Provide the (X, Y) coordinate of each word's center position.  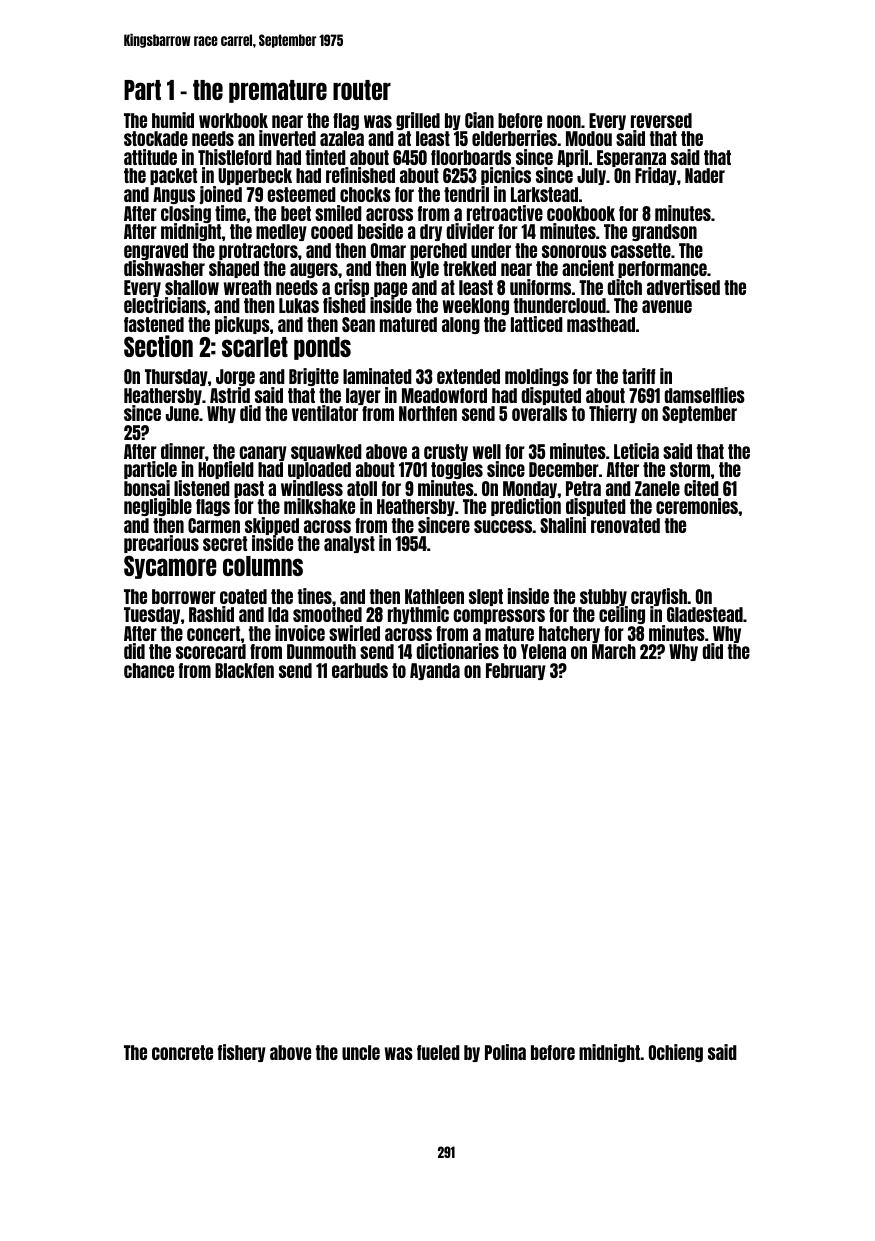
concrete (182, 1052)
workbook (233, 120)
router (362, 90)
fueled (438, 1052)
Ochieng (676, 1053)
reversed (661, 120)
